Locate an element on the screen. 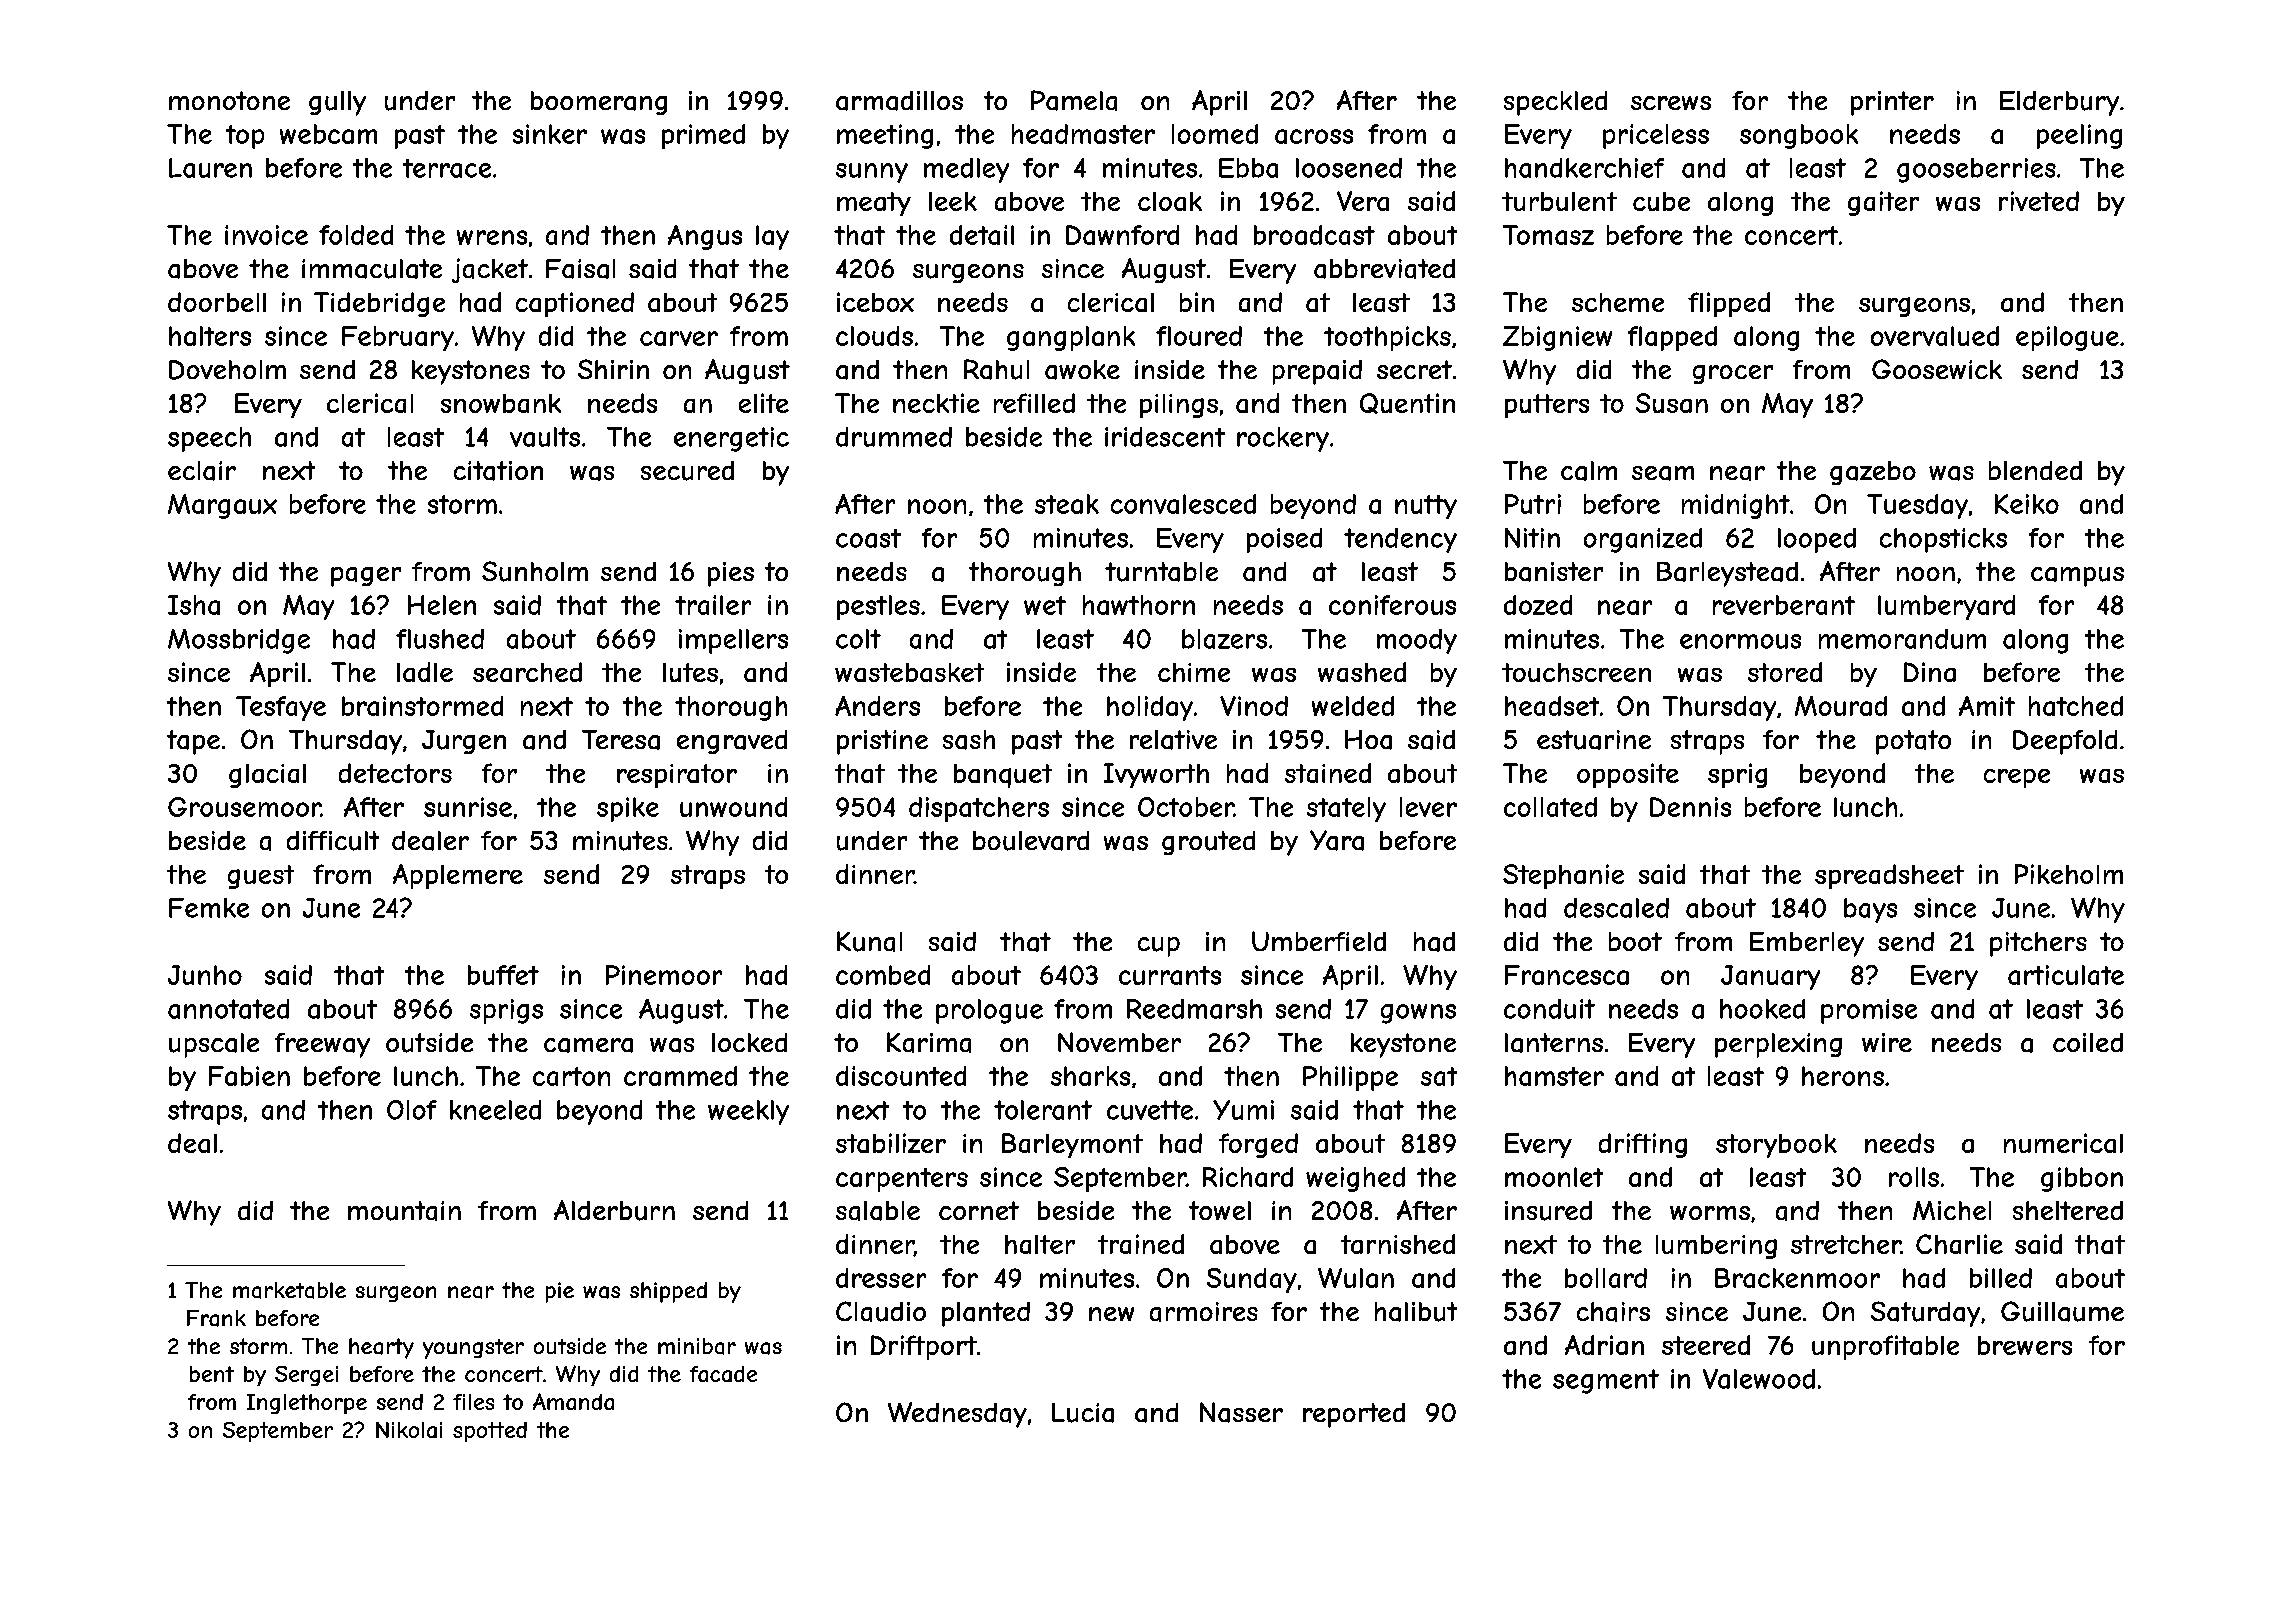 Image resolution: width=2292 pixels, height=1620 pixels. herons is located at coordinates (1843, 1076).
